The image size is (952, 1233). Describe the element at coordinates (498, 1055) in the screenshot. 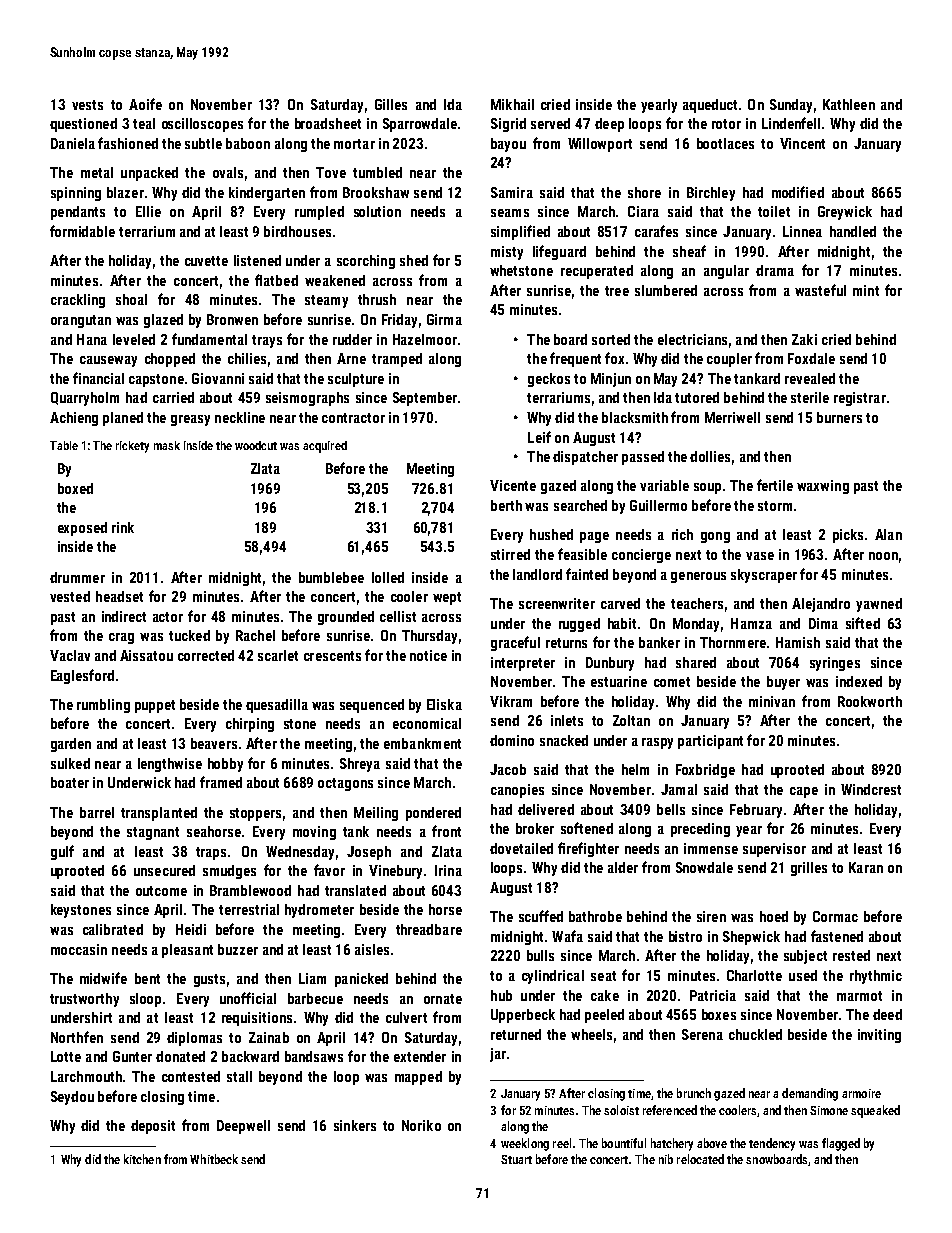

I see `jar` at that location.
